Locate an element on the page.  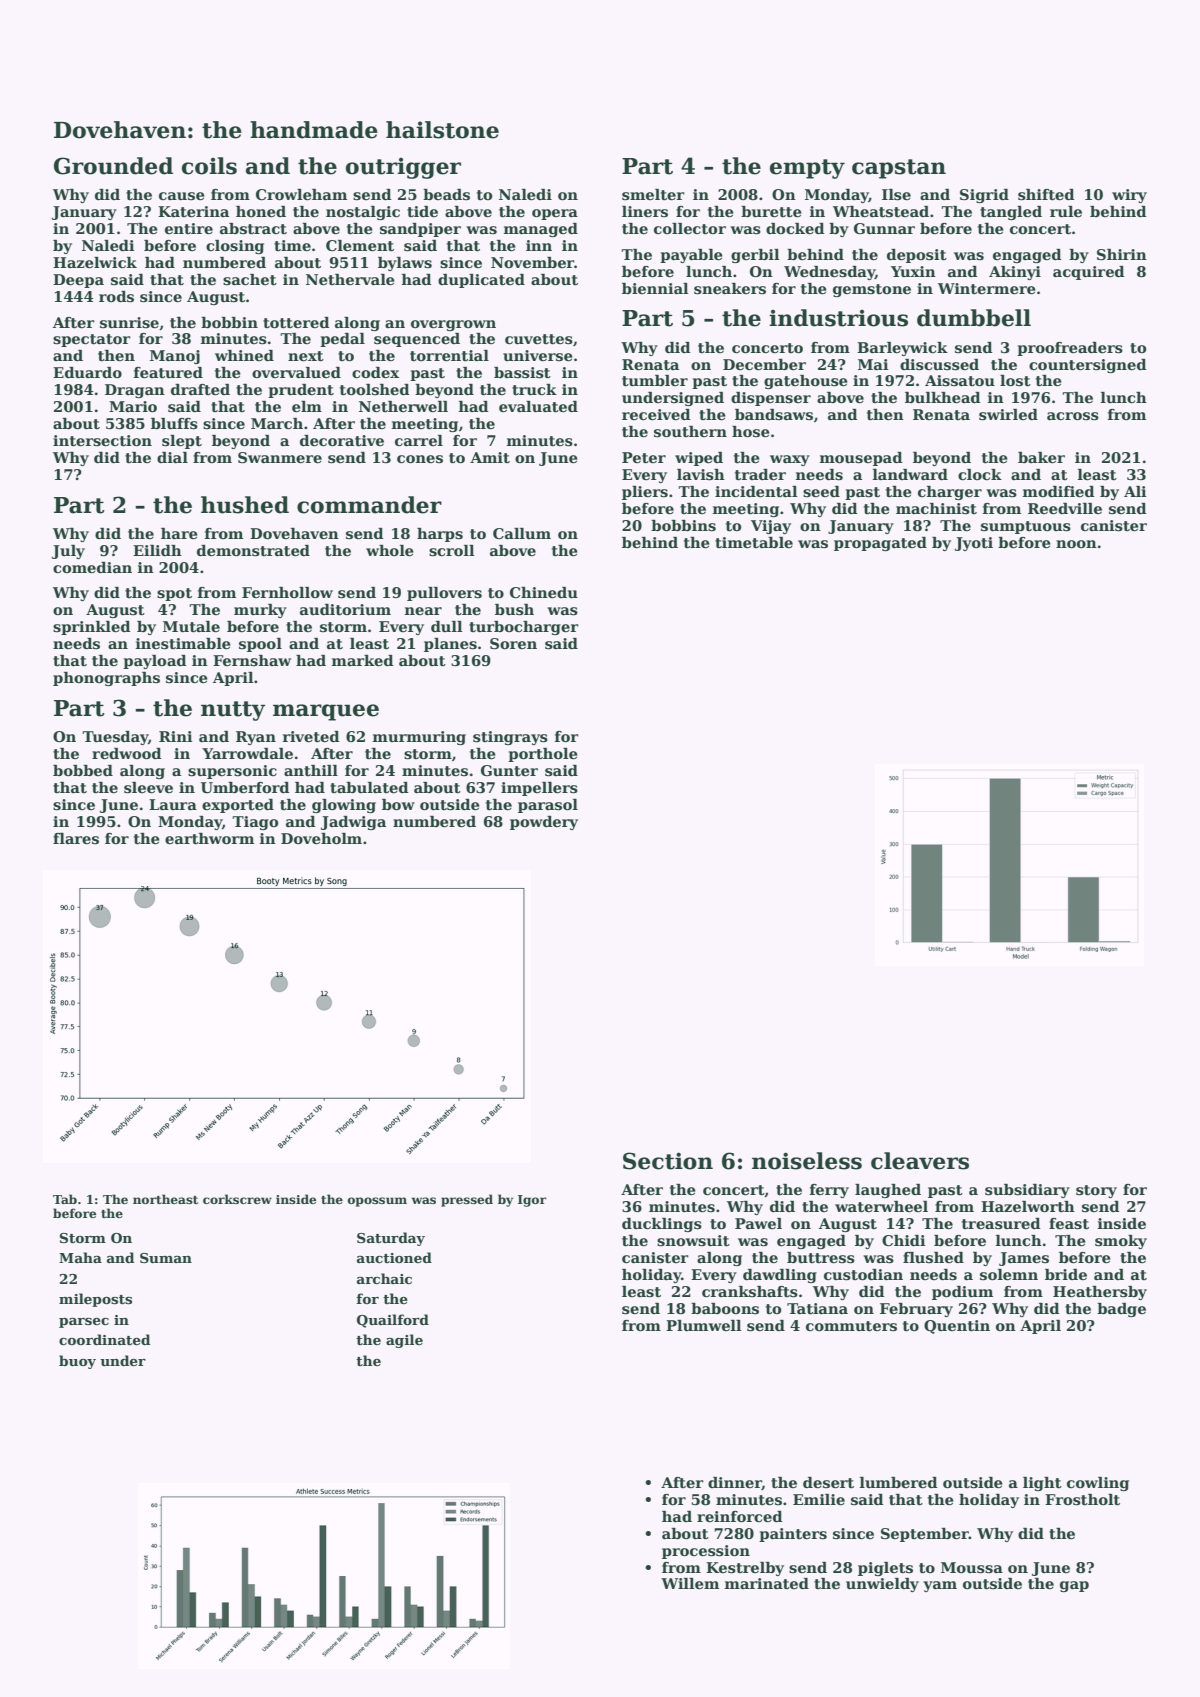
cleavers is located at coordinates (920, 1161).
